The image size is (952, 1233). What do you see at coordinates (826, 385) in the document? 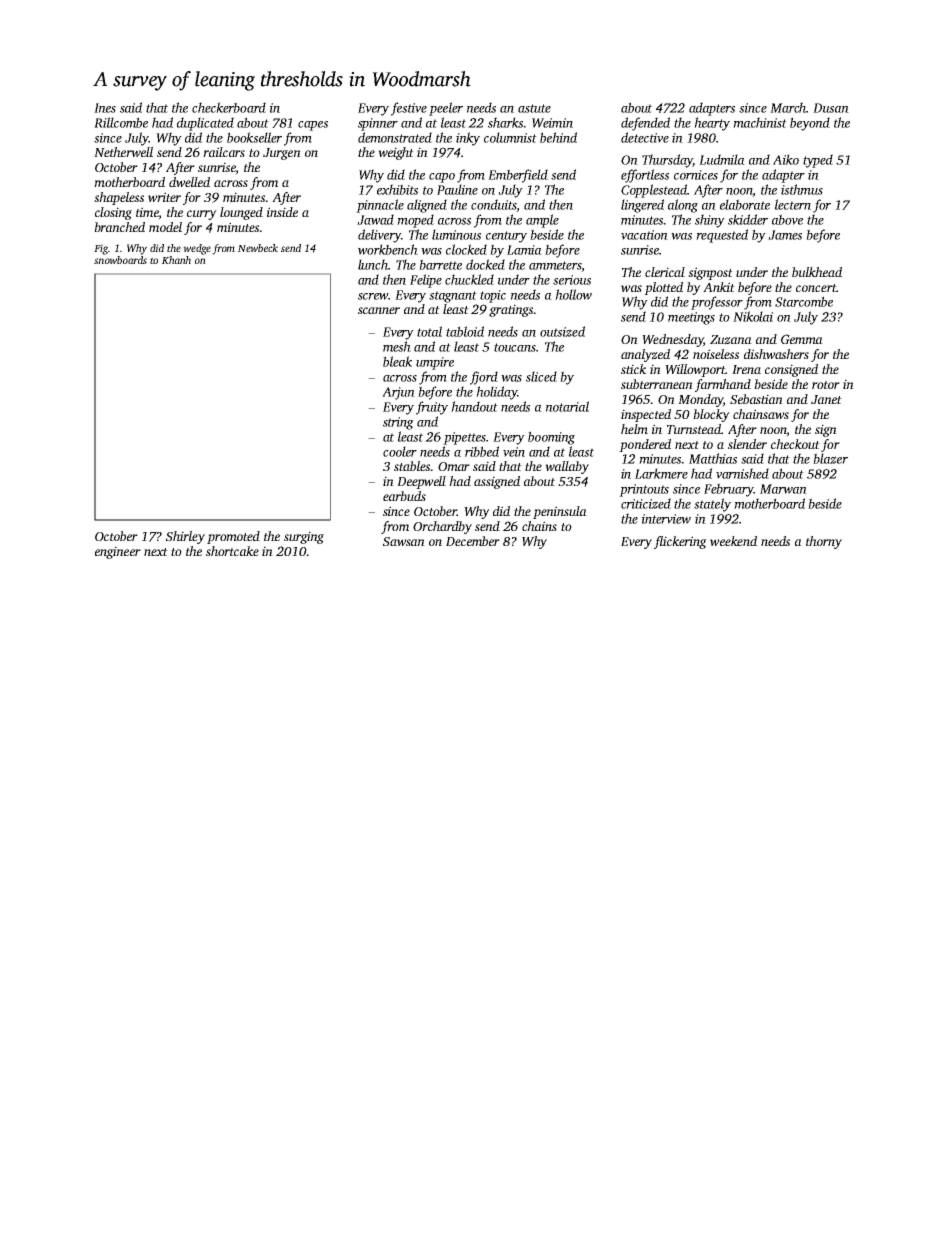
I see `rotor` at bounding box center [826, 385].
